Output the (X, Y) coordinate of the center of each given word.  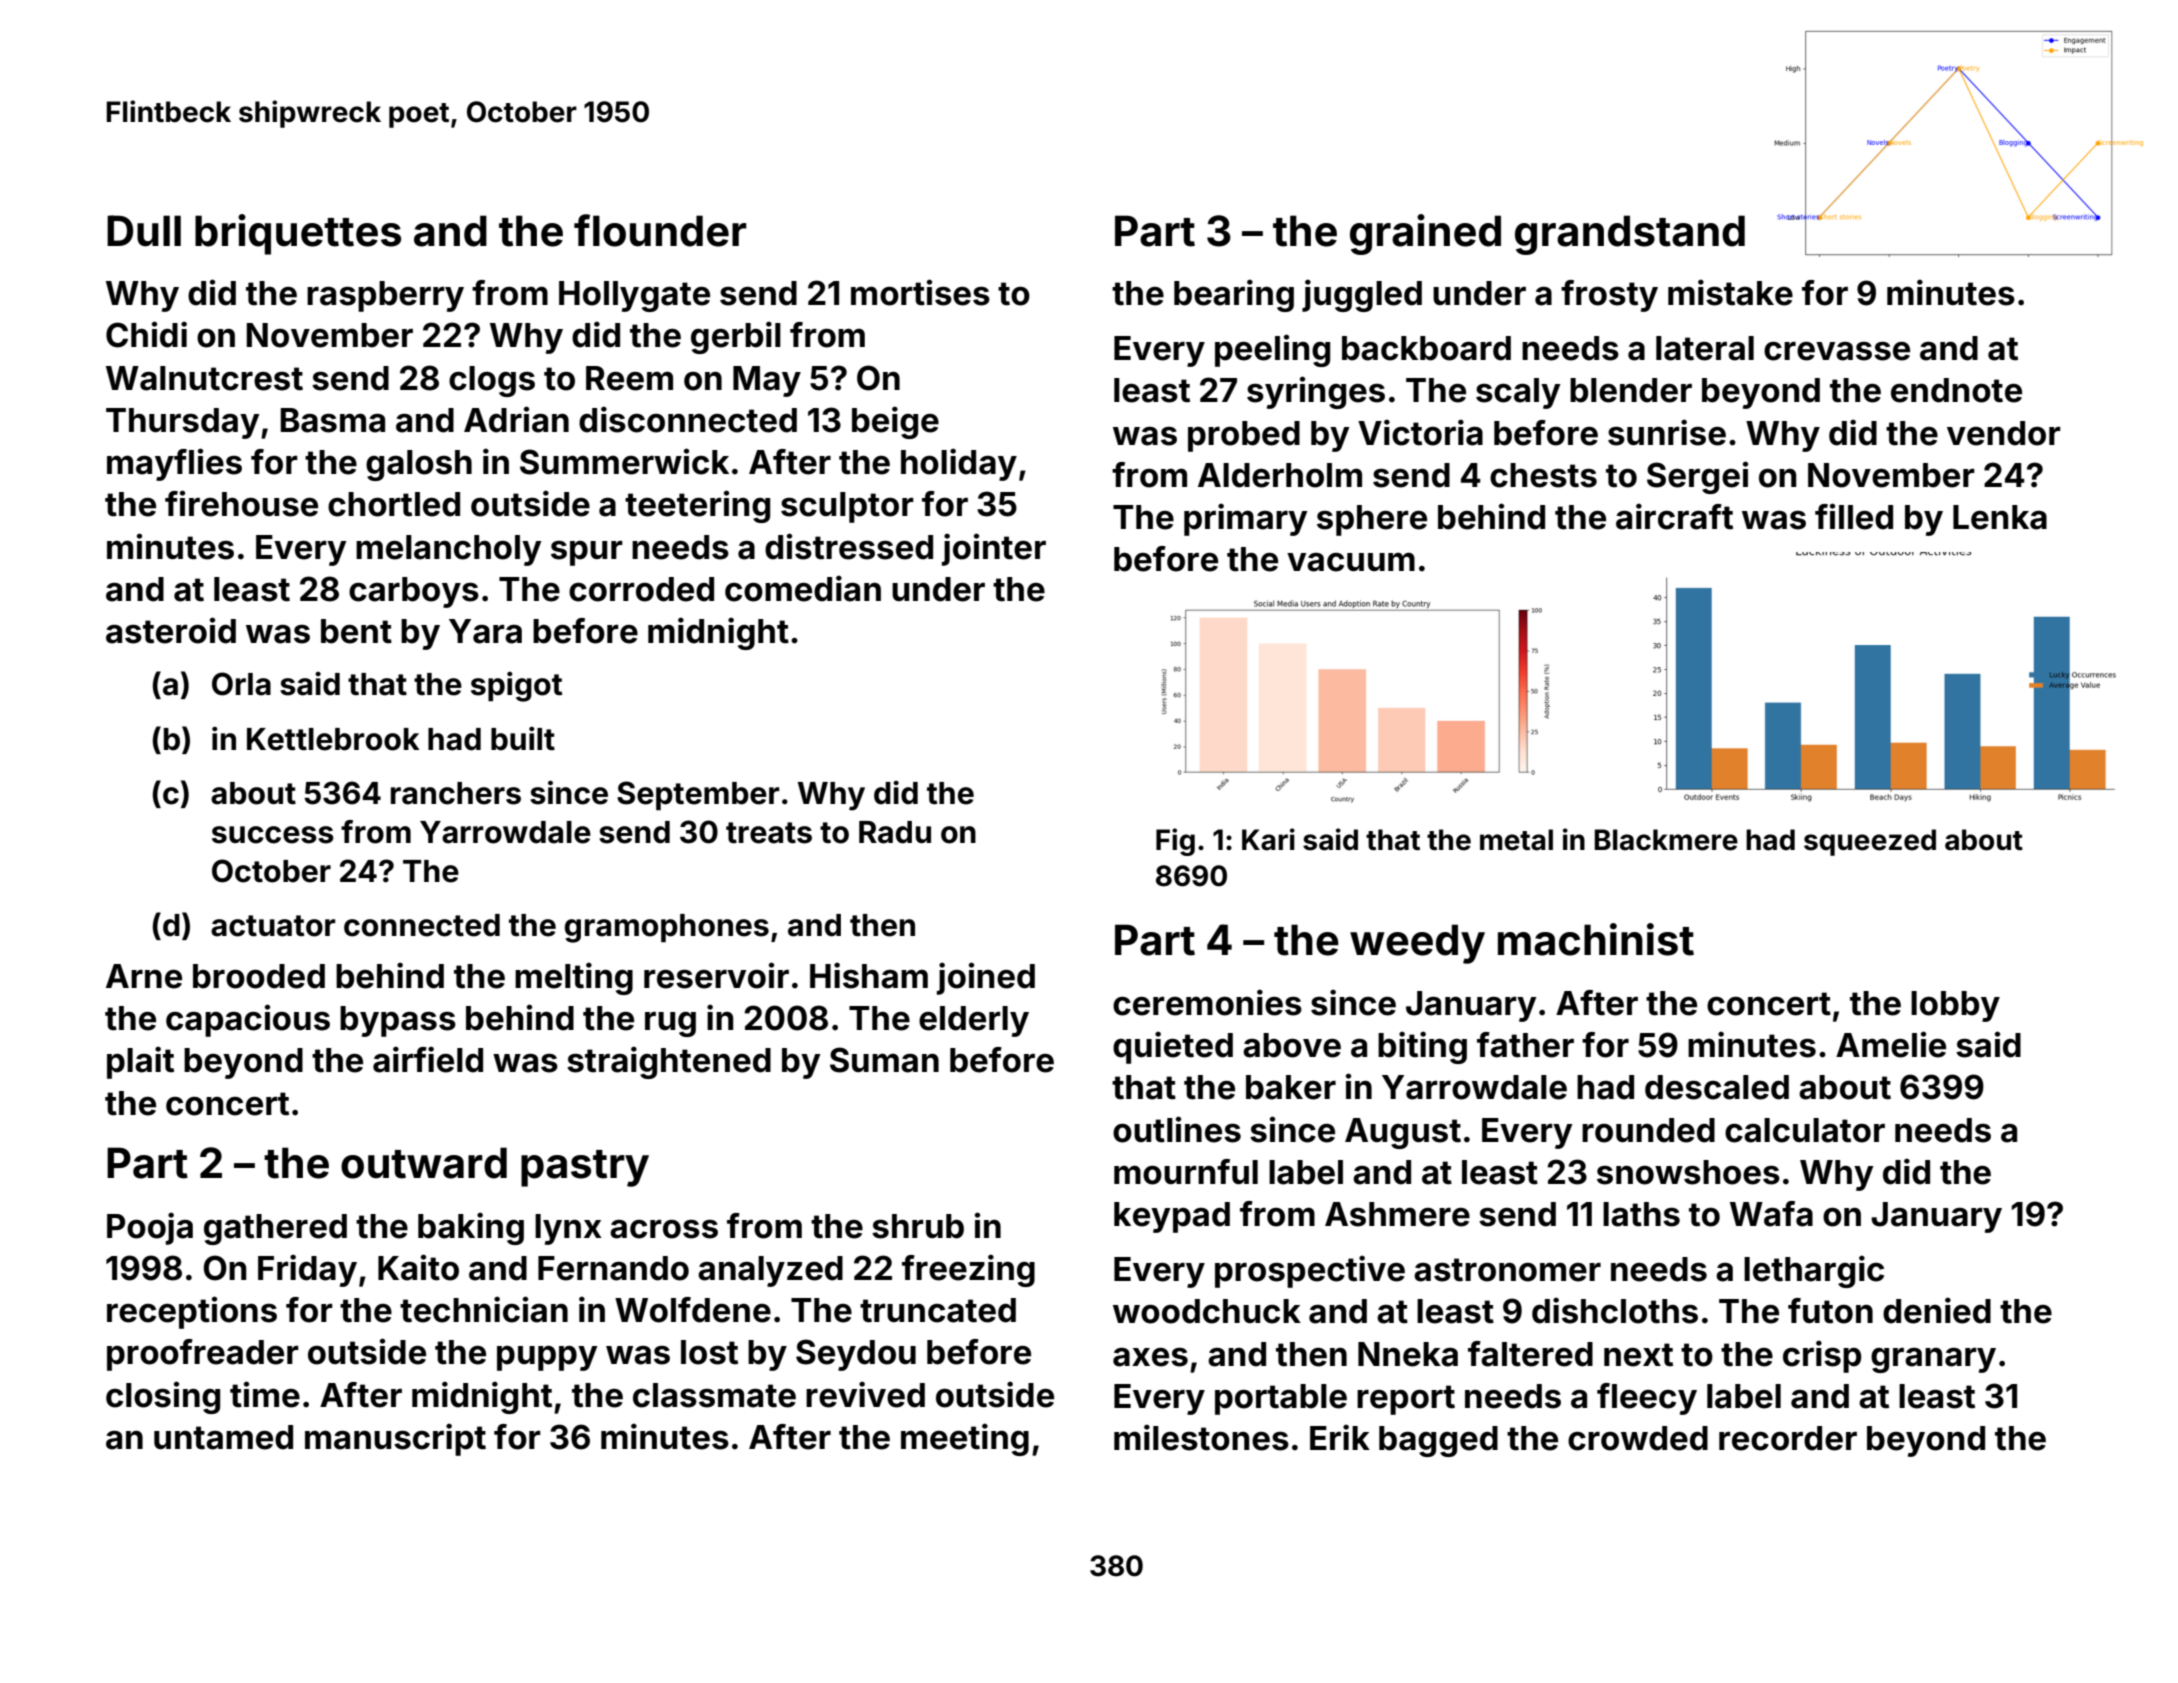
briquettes (298, 234)
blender (1631, 390)
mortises (920, 292)
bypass (398, 1021)
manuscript (395, 1439)
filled (1854, 516)
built (523, 739)
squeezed (1870, 842)
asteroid (171, 630)
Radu (895, 832)
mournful (1186, 1172)
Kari (1268, 839)
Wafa (1771, 1214)
